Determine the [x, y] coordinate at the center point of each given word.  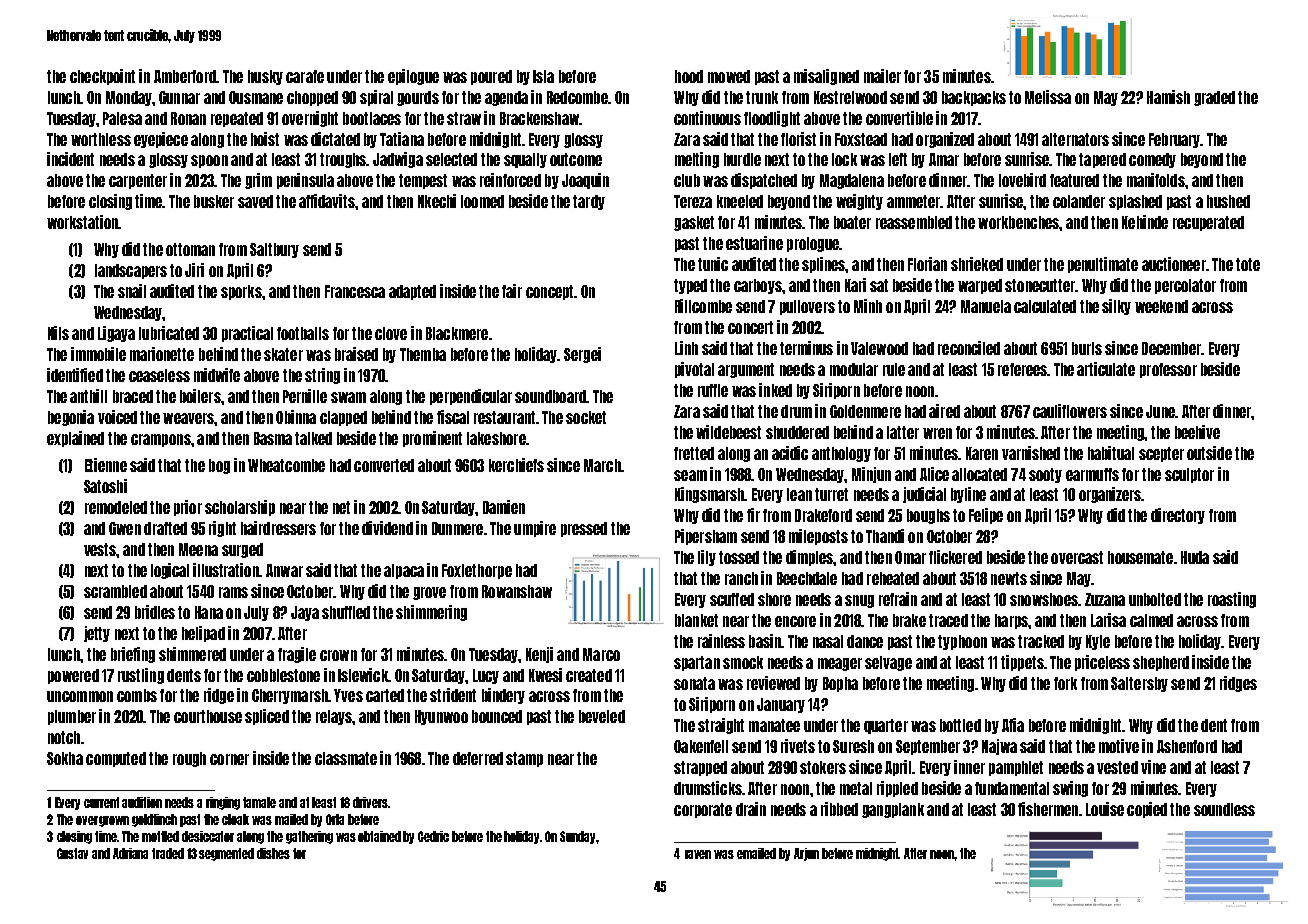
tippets [1022, 663]
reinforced [510, 180]
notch [64, 737]
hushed [1228, 201]
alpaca [404, 571]
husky [265, 77]
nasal [828, 641]
